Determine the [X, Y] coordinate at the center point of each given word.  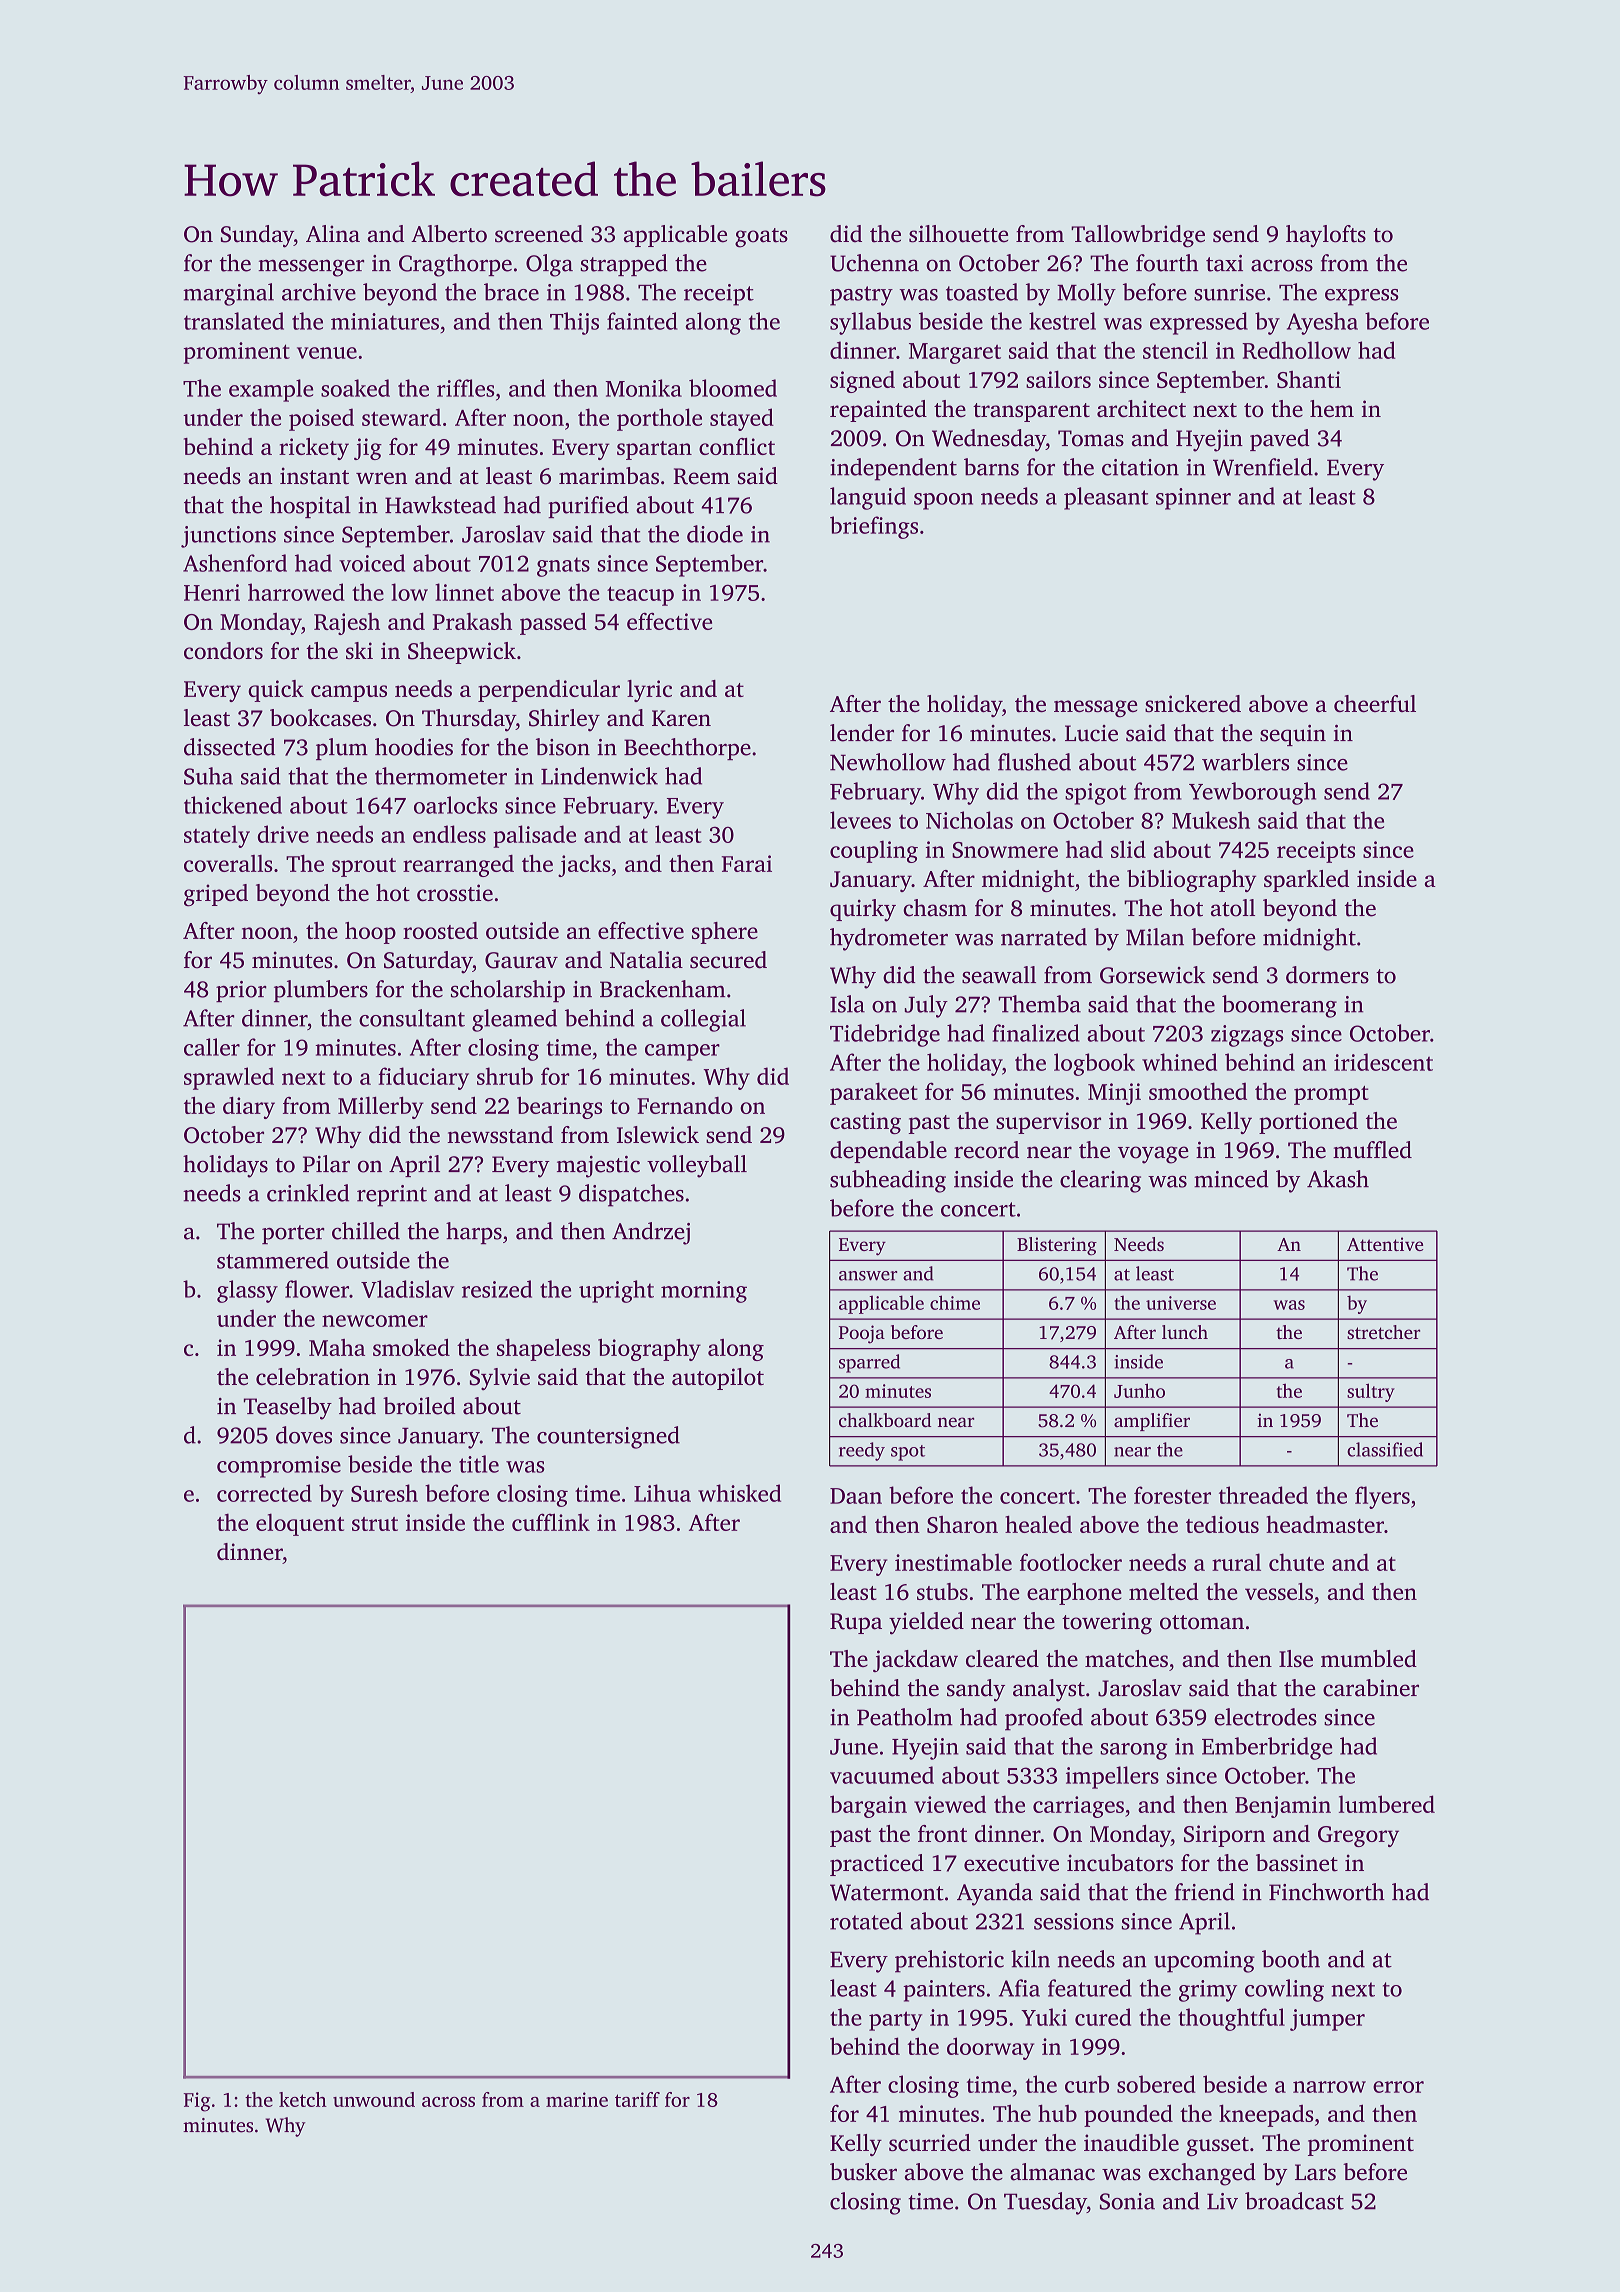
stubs [942, 1591]
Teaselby [288, 1408]
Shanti [1309, 379]
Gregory [1358, 1836]
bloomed [733, 388]
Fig [196, 2102]
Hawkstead [440, 505]
